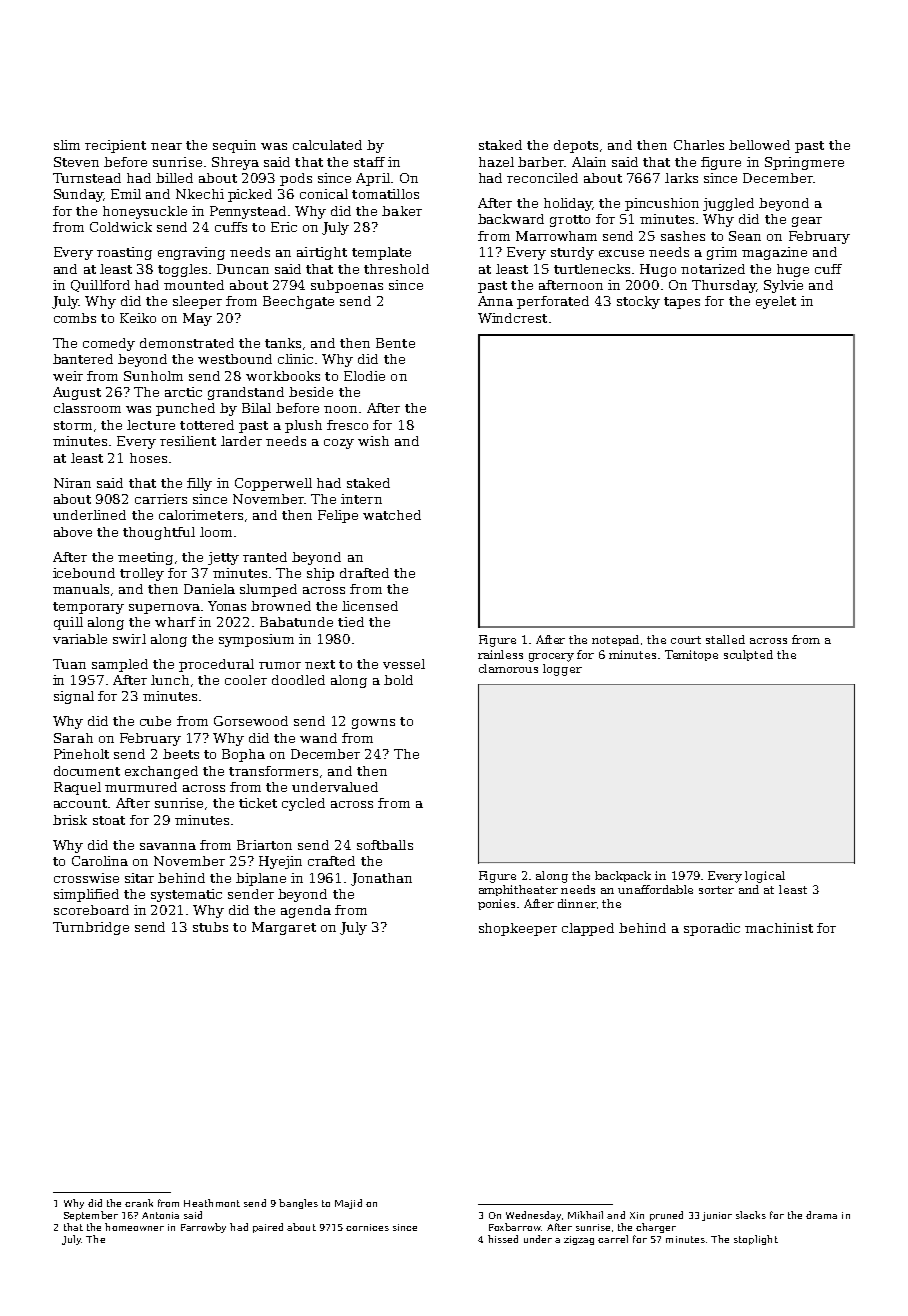  I want to click on signal, so click(74, 697).
